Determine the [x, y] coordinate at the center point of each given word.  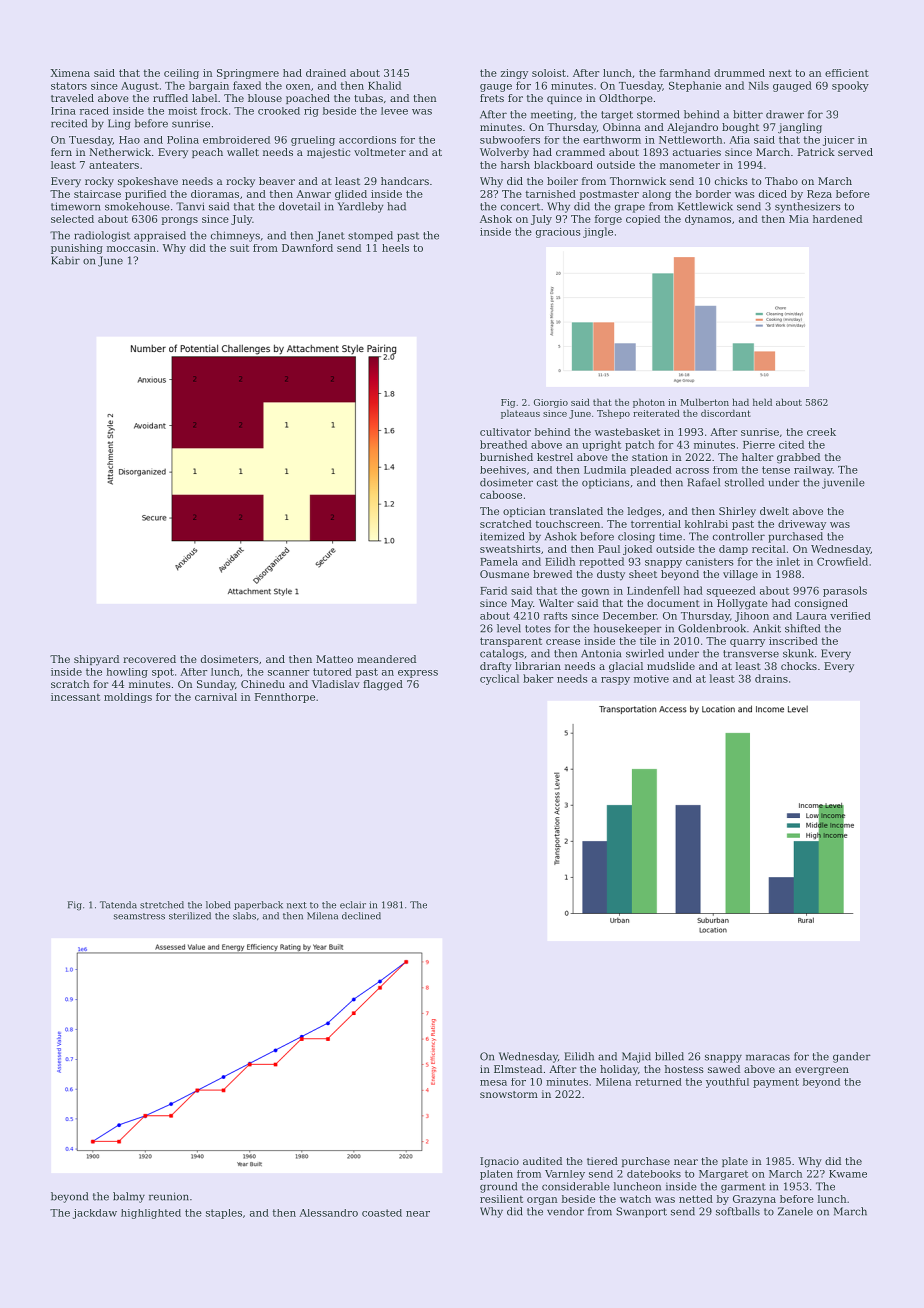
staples [224, 1214]
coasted [382, 1213]
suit [239, 248]
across [692, 471]
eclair [353, 905]
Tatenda [118, 905]
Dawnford [307, 248]
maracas [768, 1057]
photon [649, 403]
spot [163, 673]
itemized [502, 536]
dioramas [215, 194]
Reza [819, 194]
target [617, 116]
